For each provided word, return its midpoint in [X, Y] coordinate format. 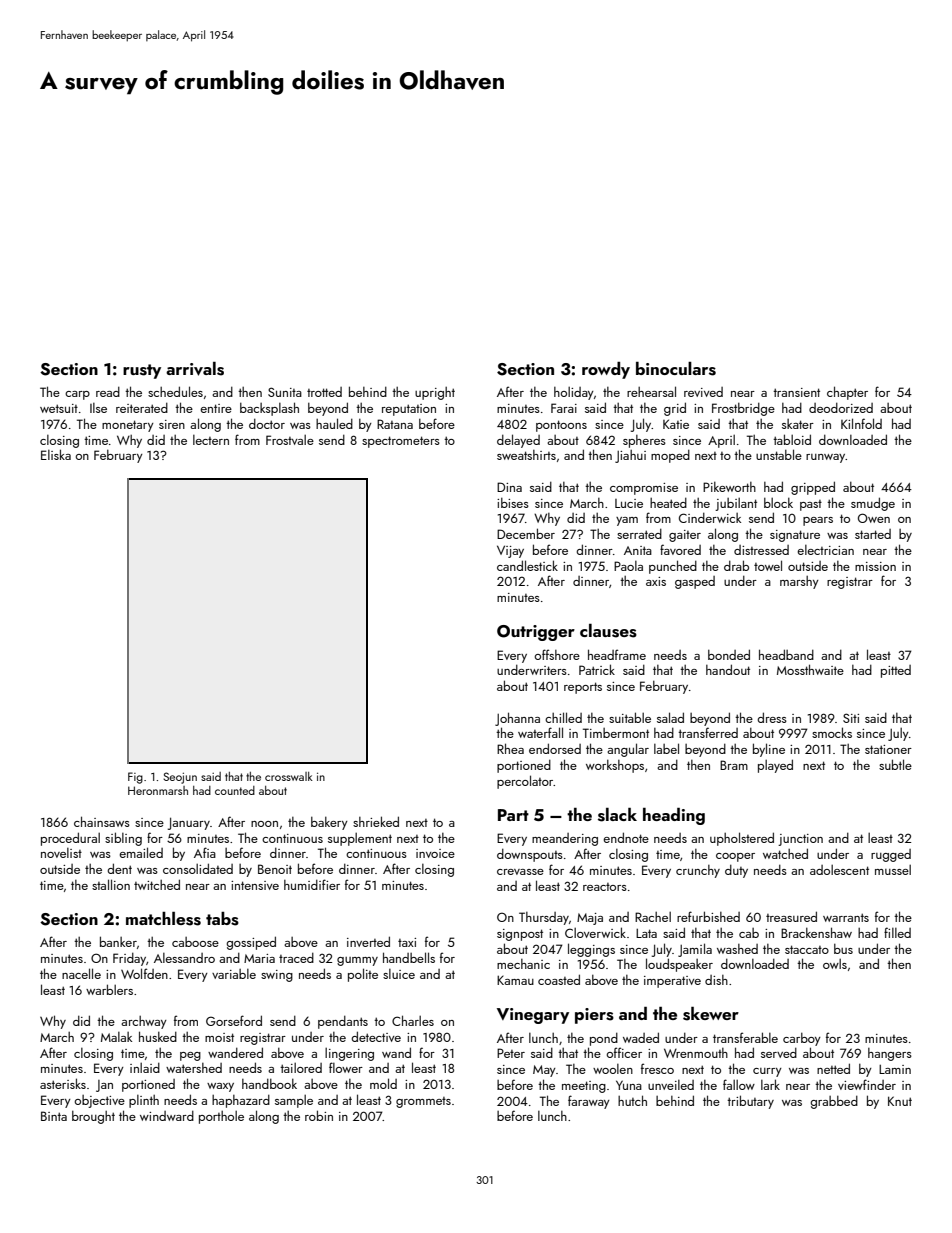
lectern [211, 440]
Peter [511, 1053]
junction [800, 840]
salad [670, 717]
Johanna [517, 719]
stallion [111, 884]
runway [826, 458]
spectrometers [401, 442]
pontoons [561, 426]
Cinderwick [710, 517]
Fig [135, 778]
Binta [54, 1116]
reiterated [142, 407]
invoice [435, 853]
